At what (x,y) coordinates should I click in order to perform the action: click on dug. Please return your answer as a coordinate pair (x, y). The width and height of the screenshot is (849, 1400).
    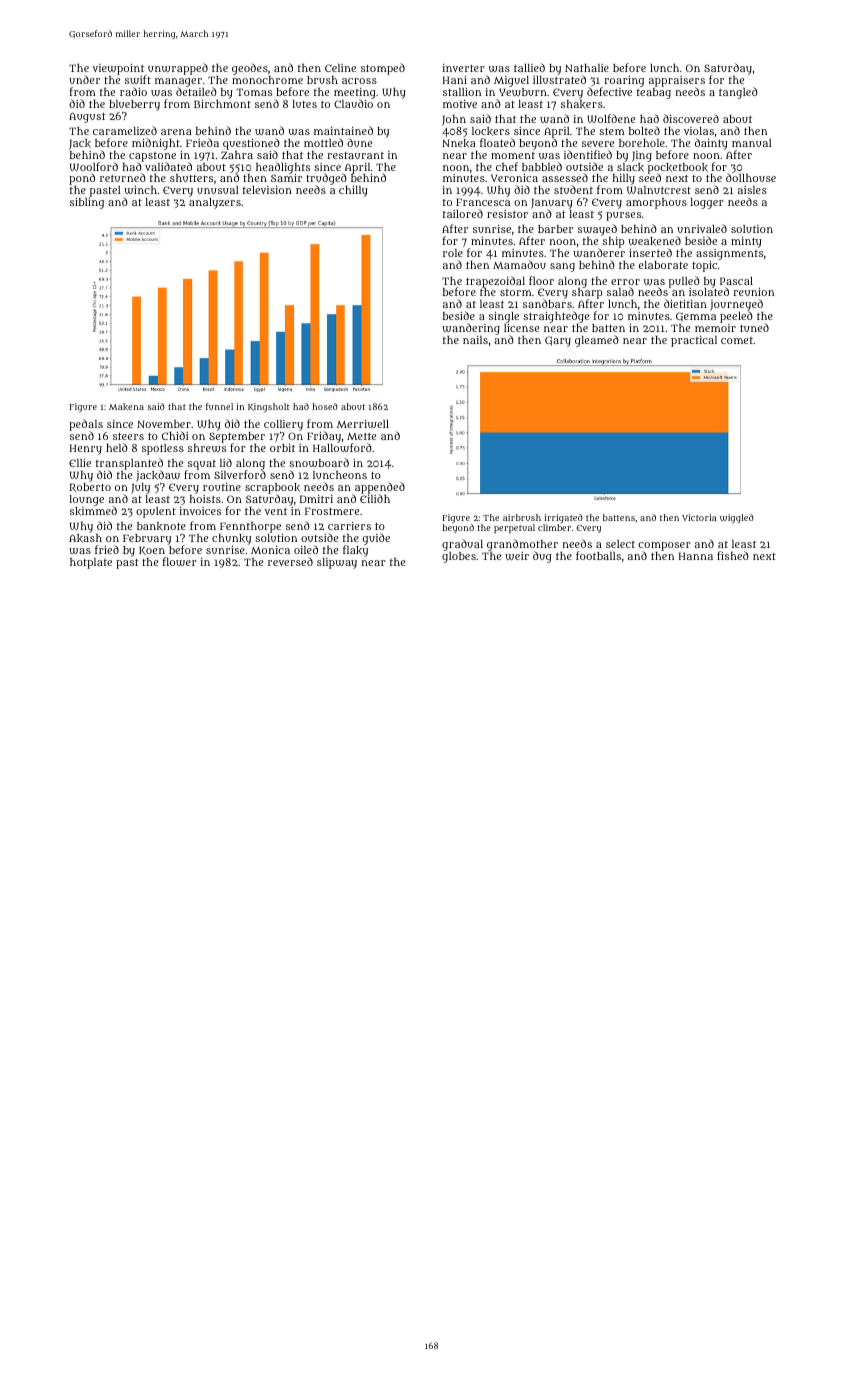
    Looking at the image, I should click on (542, 557).
